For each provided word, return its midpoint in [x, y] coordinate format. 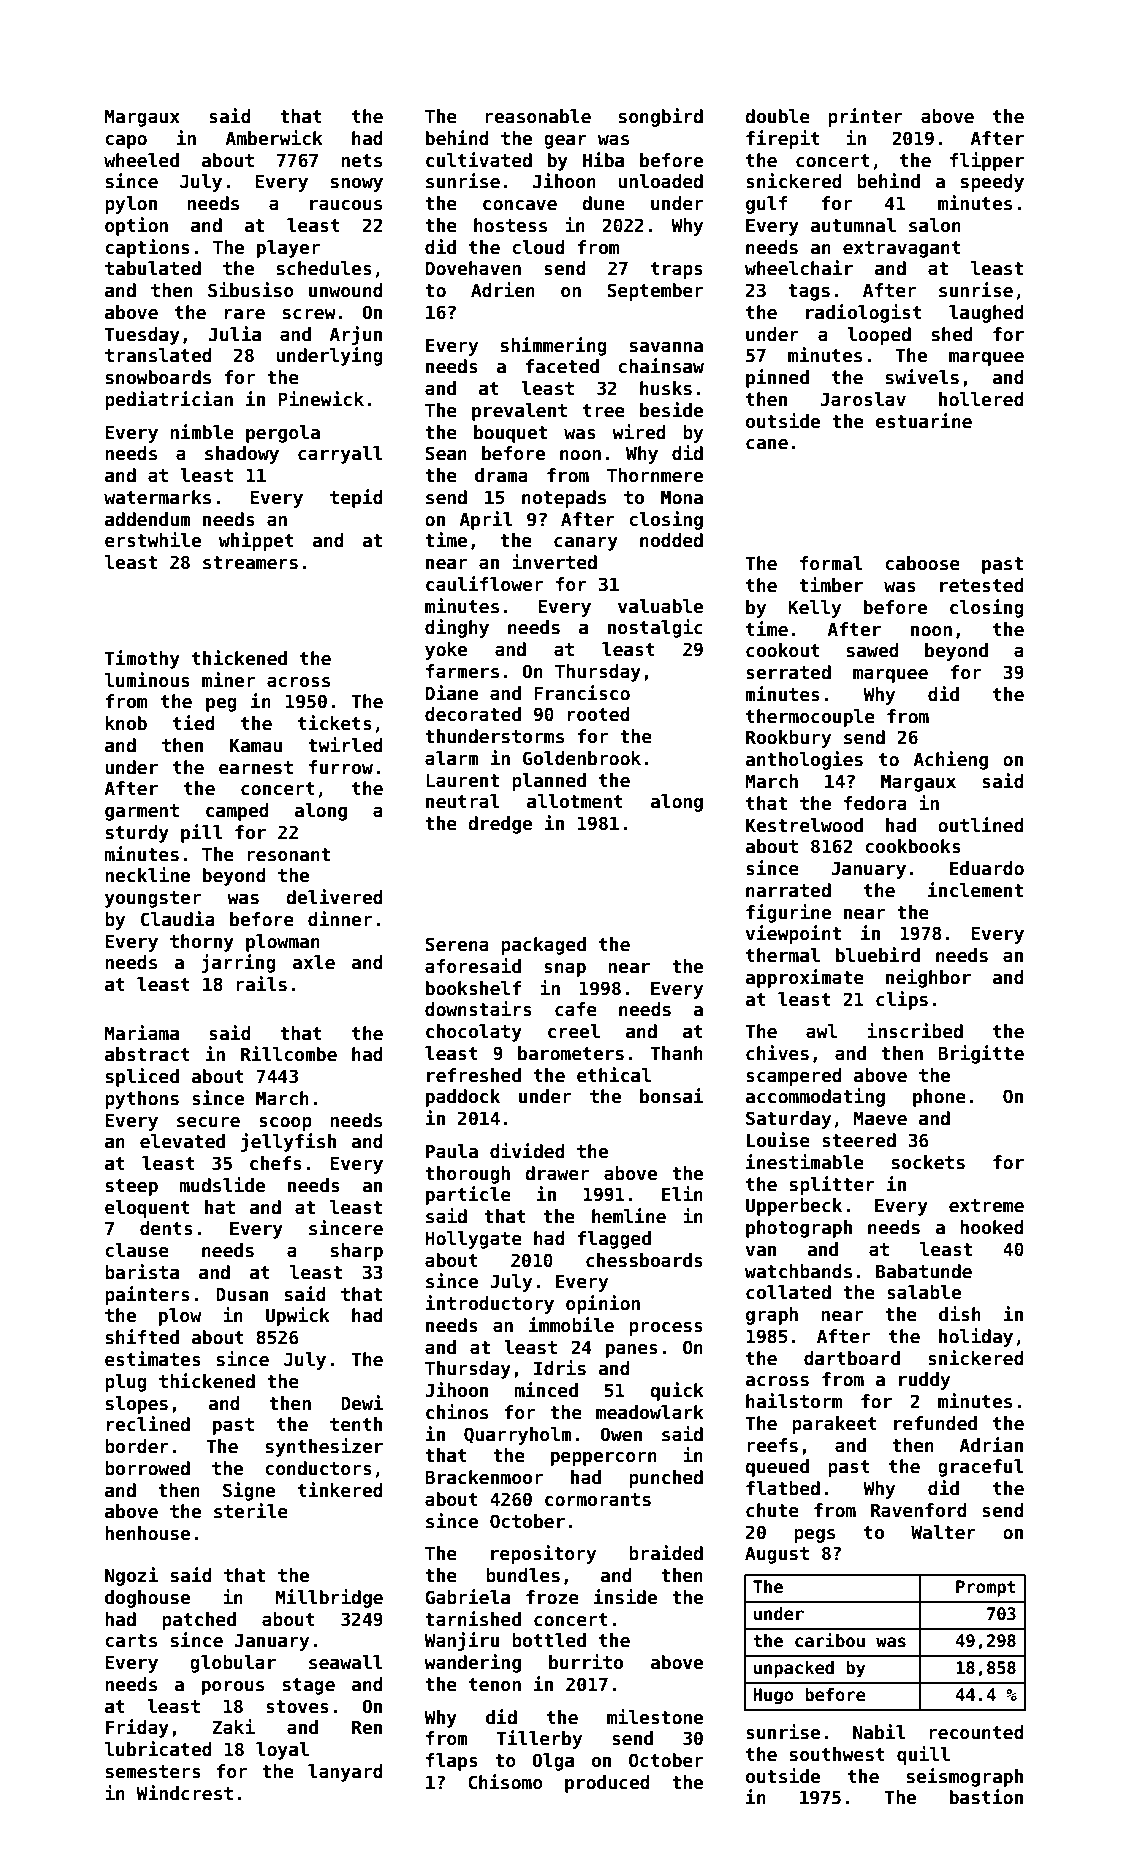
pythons [142, 1100]
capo [126, 142]
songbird [661, 117]
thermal [783, 955]
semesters [153, 1772]
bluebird [878, 955]
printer [865, 117]
